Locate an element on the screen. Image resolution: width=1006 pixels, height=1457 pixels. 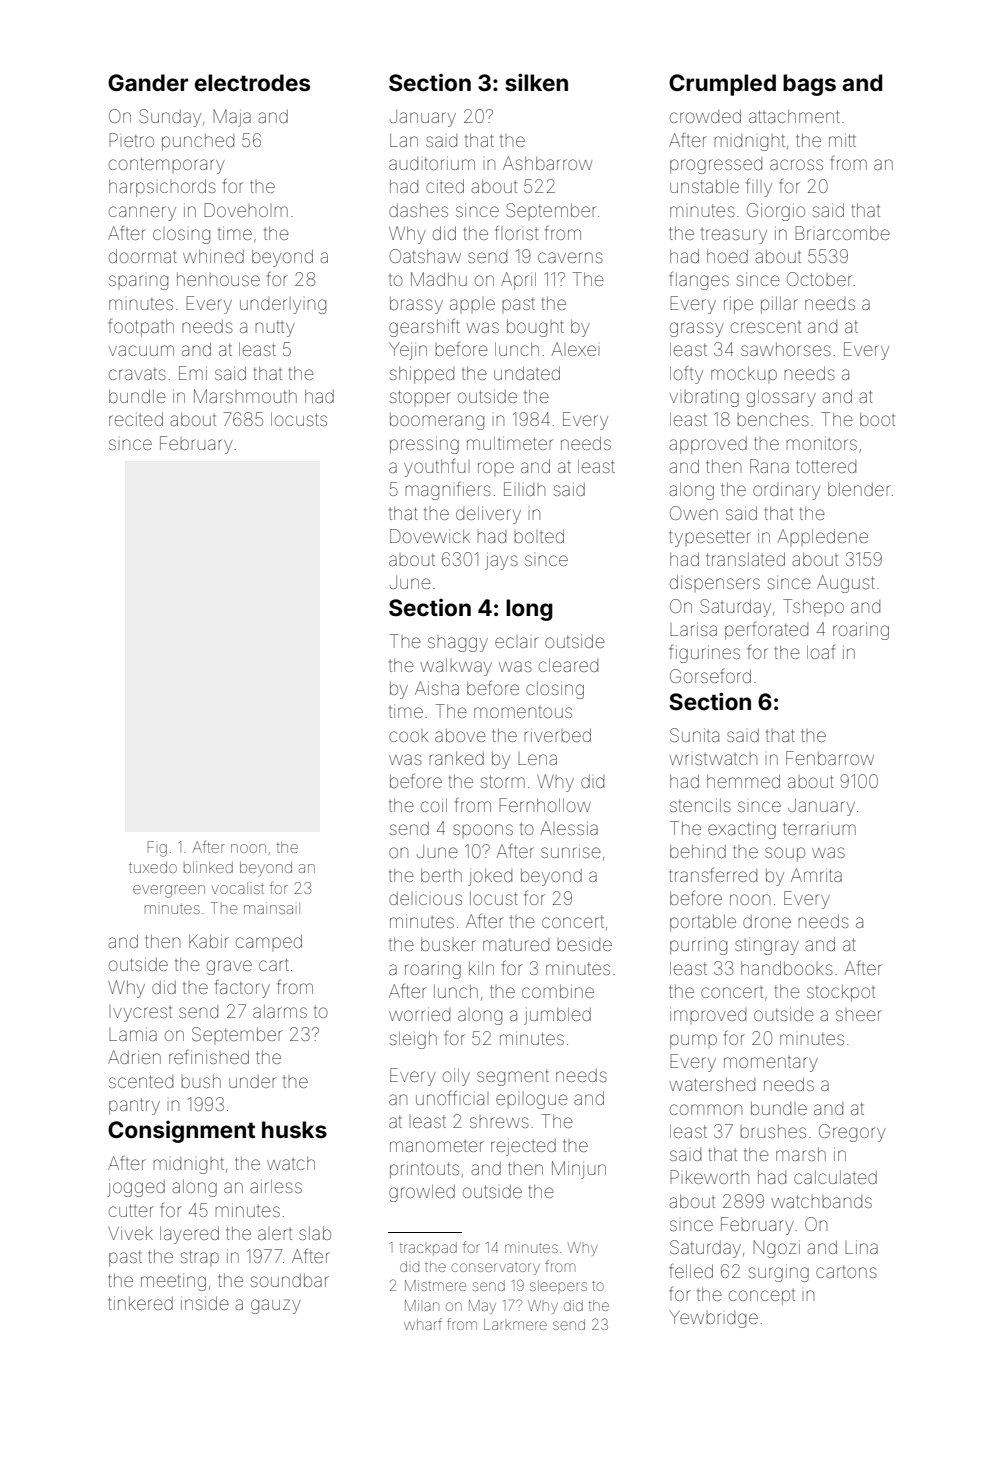
tinkered is located at coordinates (140, 1303).
